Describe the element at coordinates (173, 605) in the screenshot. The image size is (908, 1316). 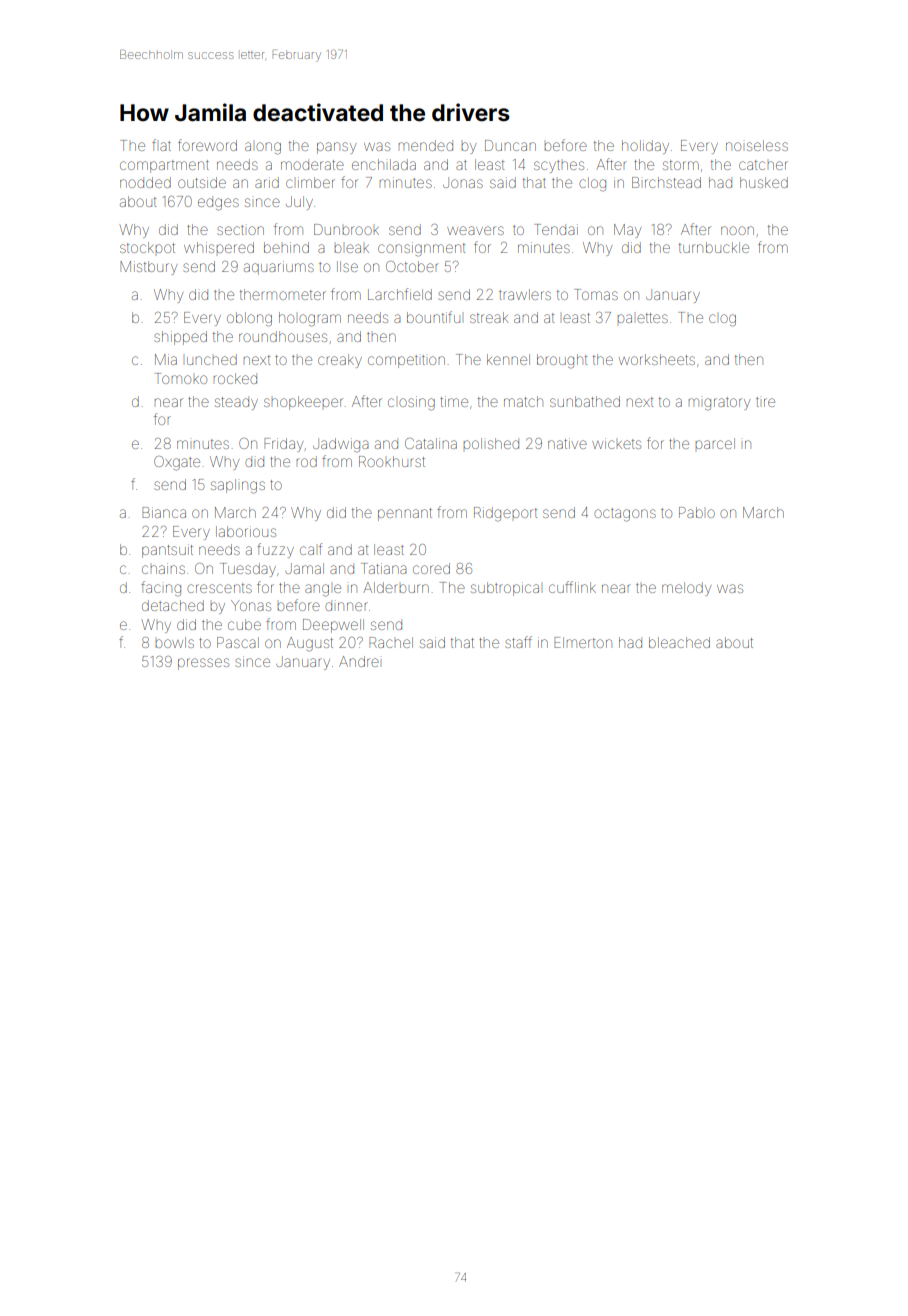
I see `detached` at that location.
